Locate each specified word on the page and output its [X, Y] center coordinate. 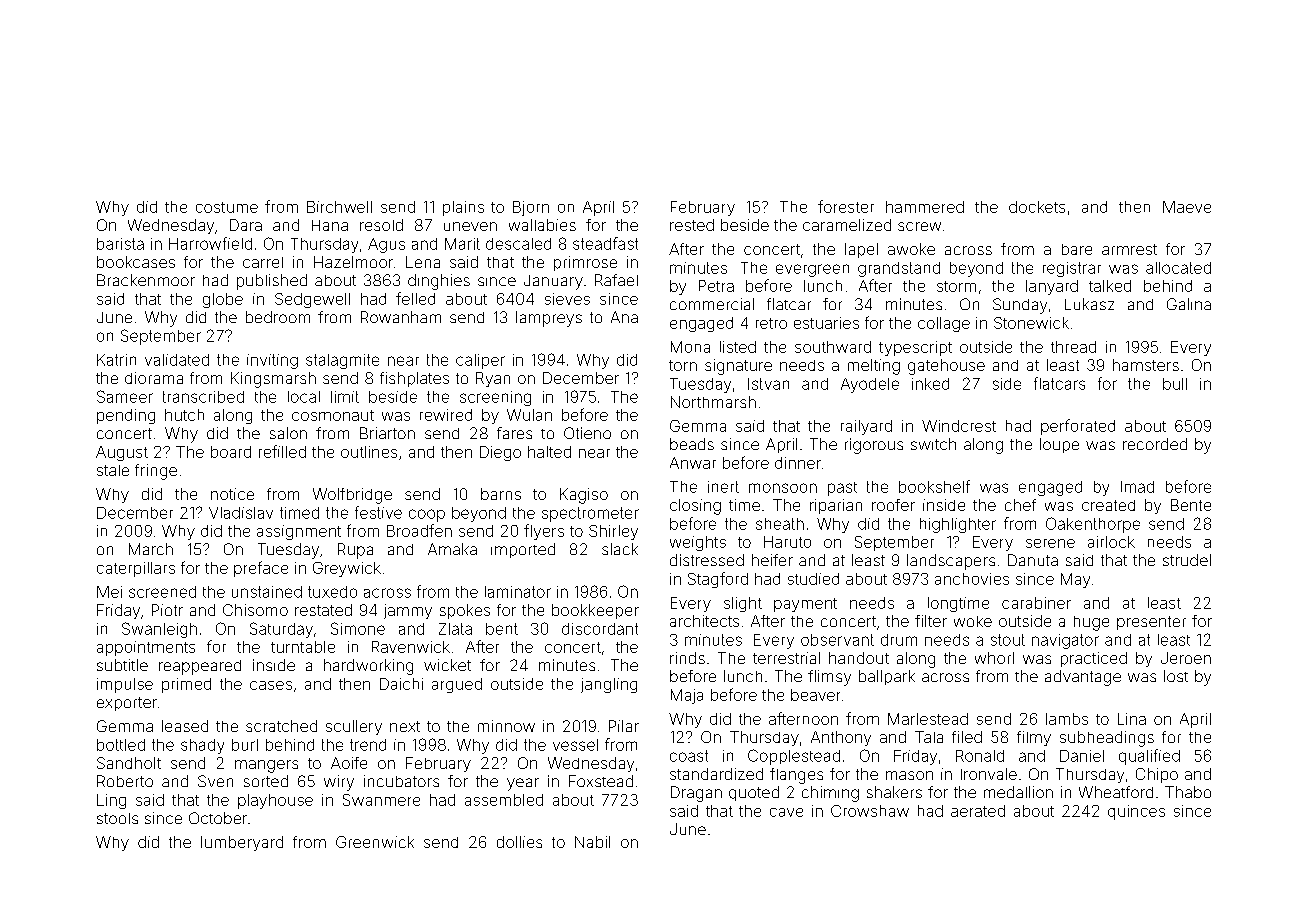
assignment [299, 532]
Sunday [1020, 306]
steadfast [605, 243]
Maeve [1187, 207]
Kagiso [584, 496]
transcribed [203, 397]
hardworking [368, 667]
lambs [1067, 719]
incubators [401, 781]
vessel [575, 745]
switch [933, 444]
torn [683, 365]
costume [227, 207]
